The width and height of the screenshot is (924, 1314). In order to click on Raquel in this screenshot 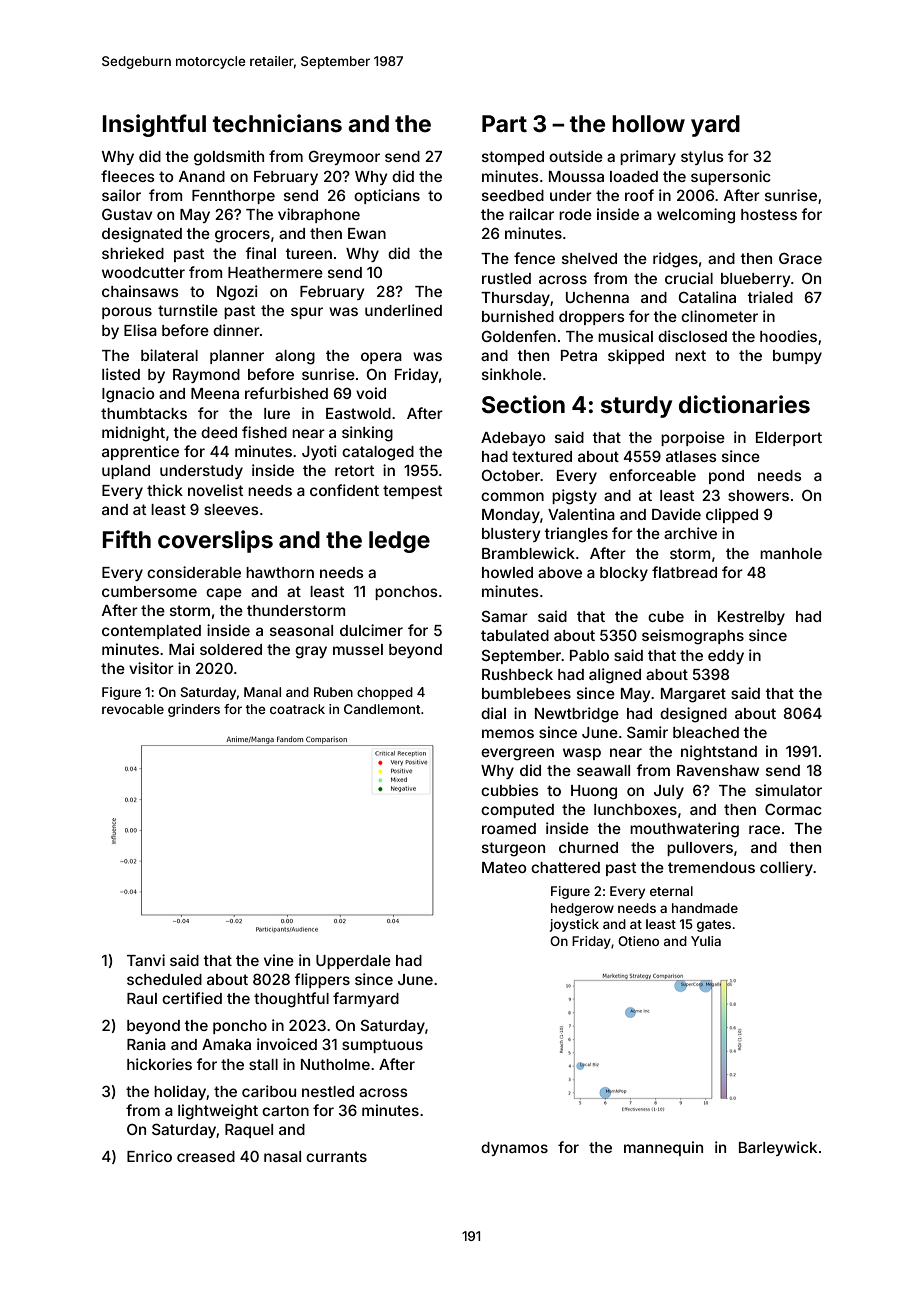, I will do `click(249, 1131)`.
